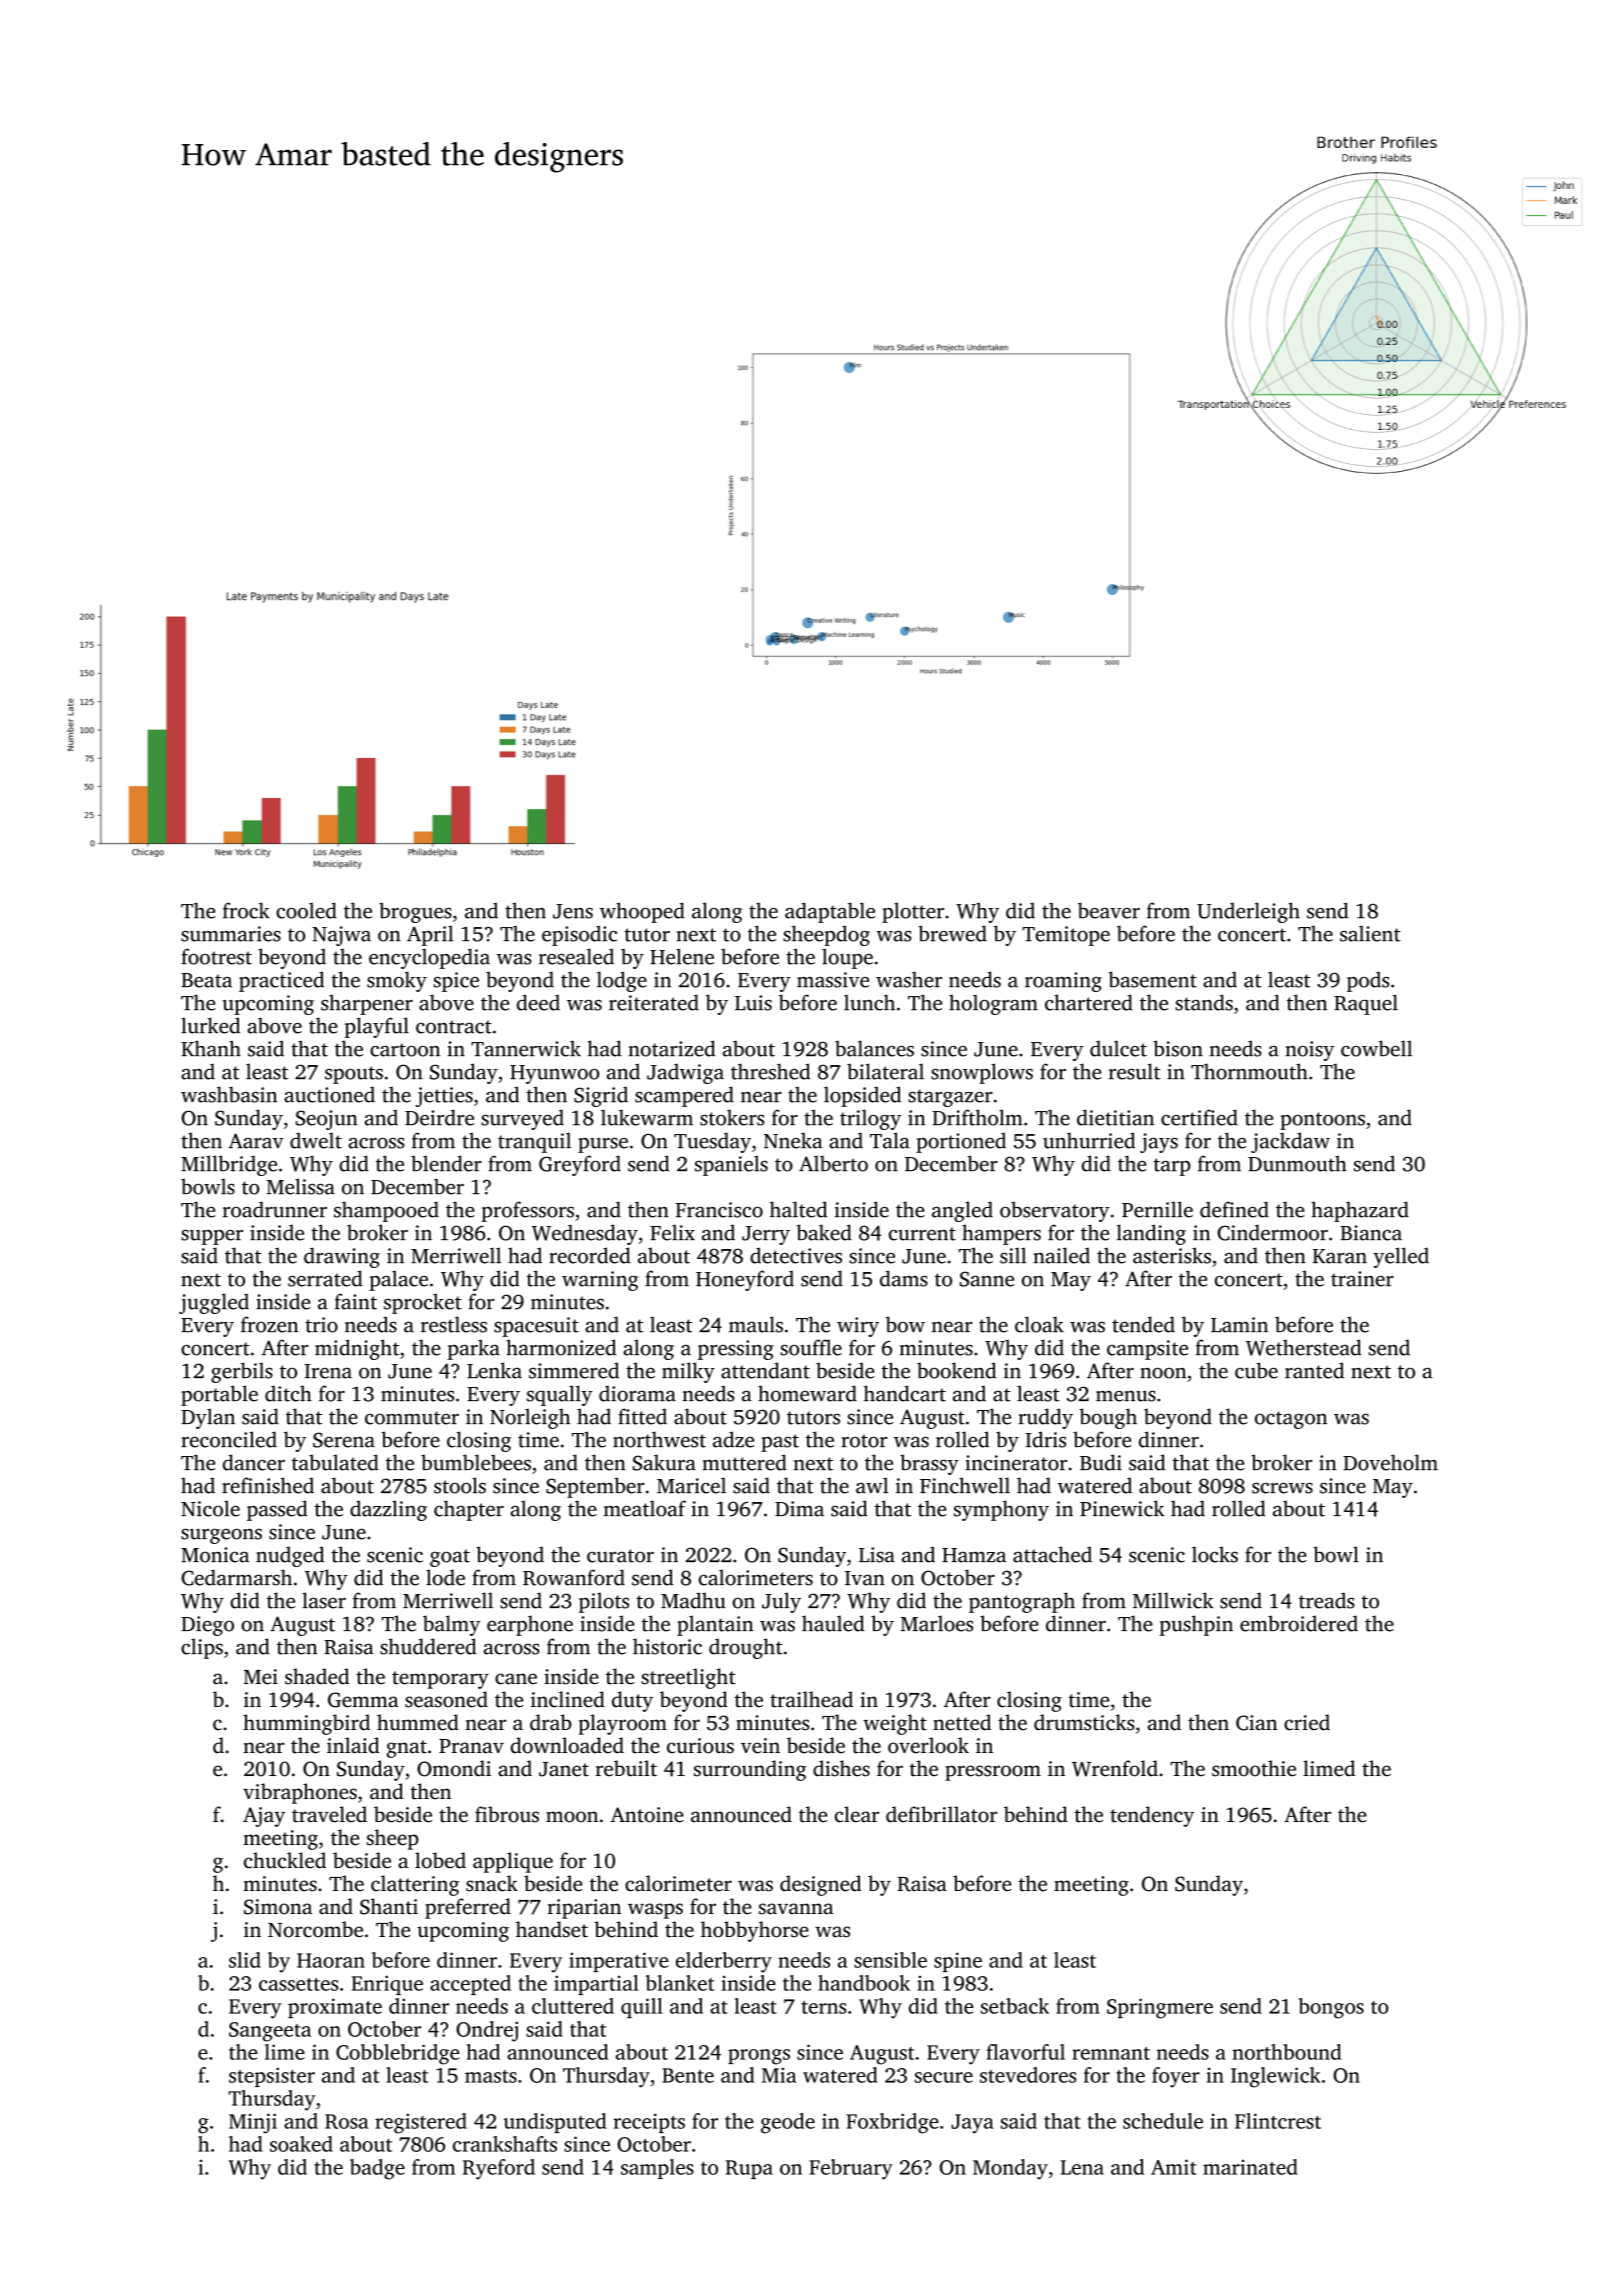  What do you see at coordinates (732, 1117) in the screenshot?
I see `stokers` at bounding box center [732, 1117].
